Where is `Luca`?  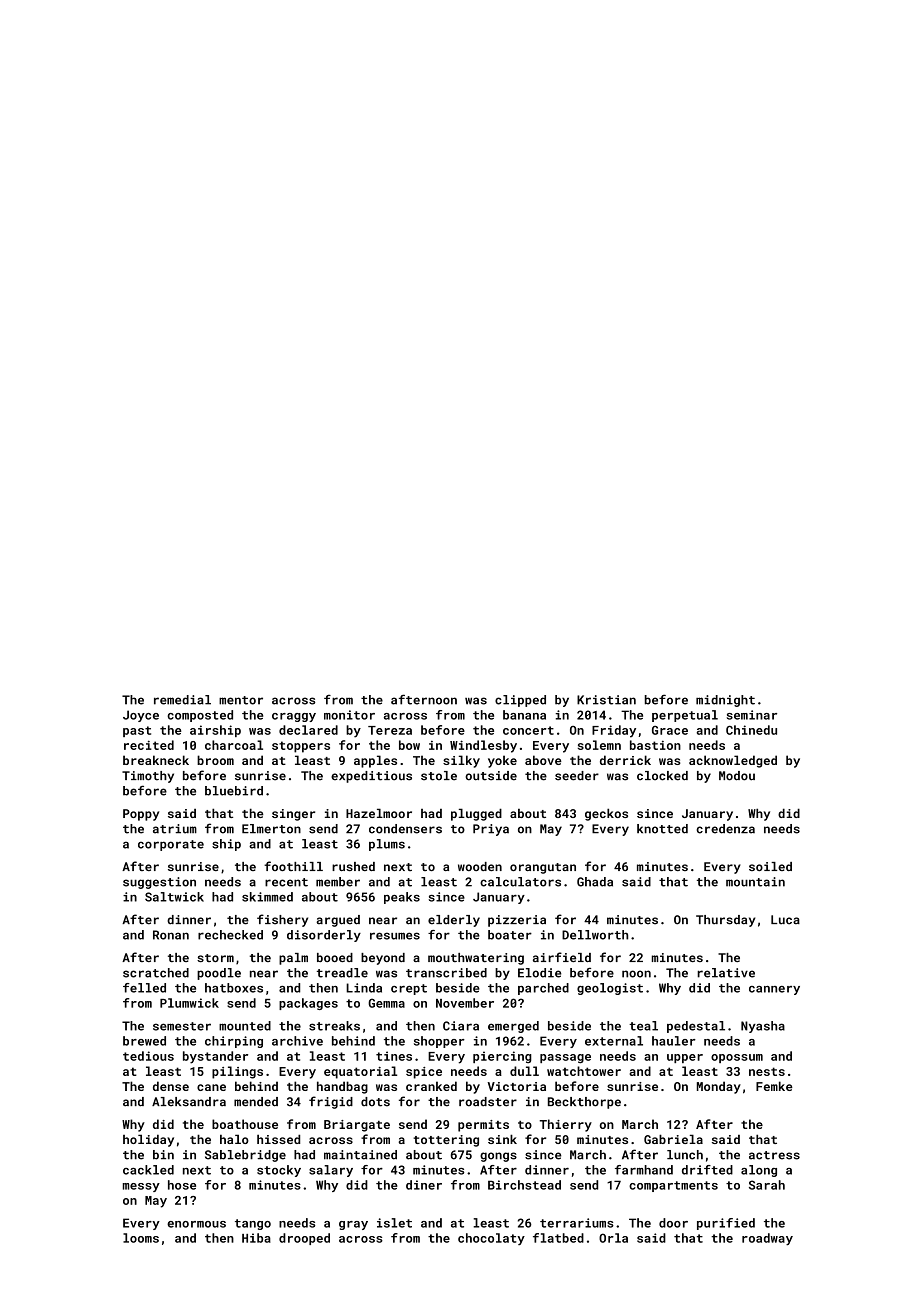 Luca is located at coordinates (785, 920).
